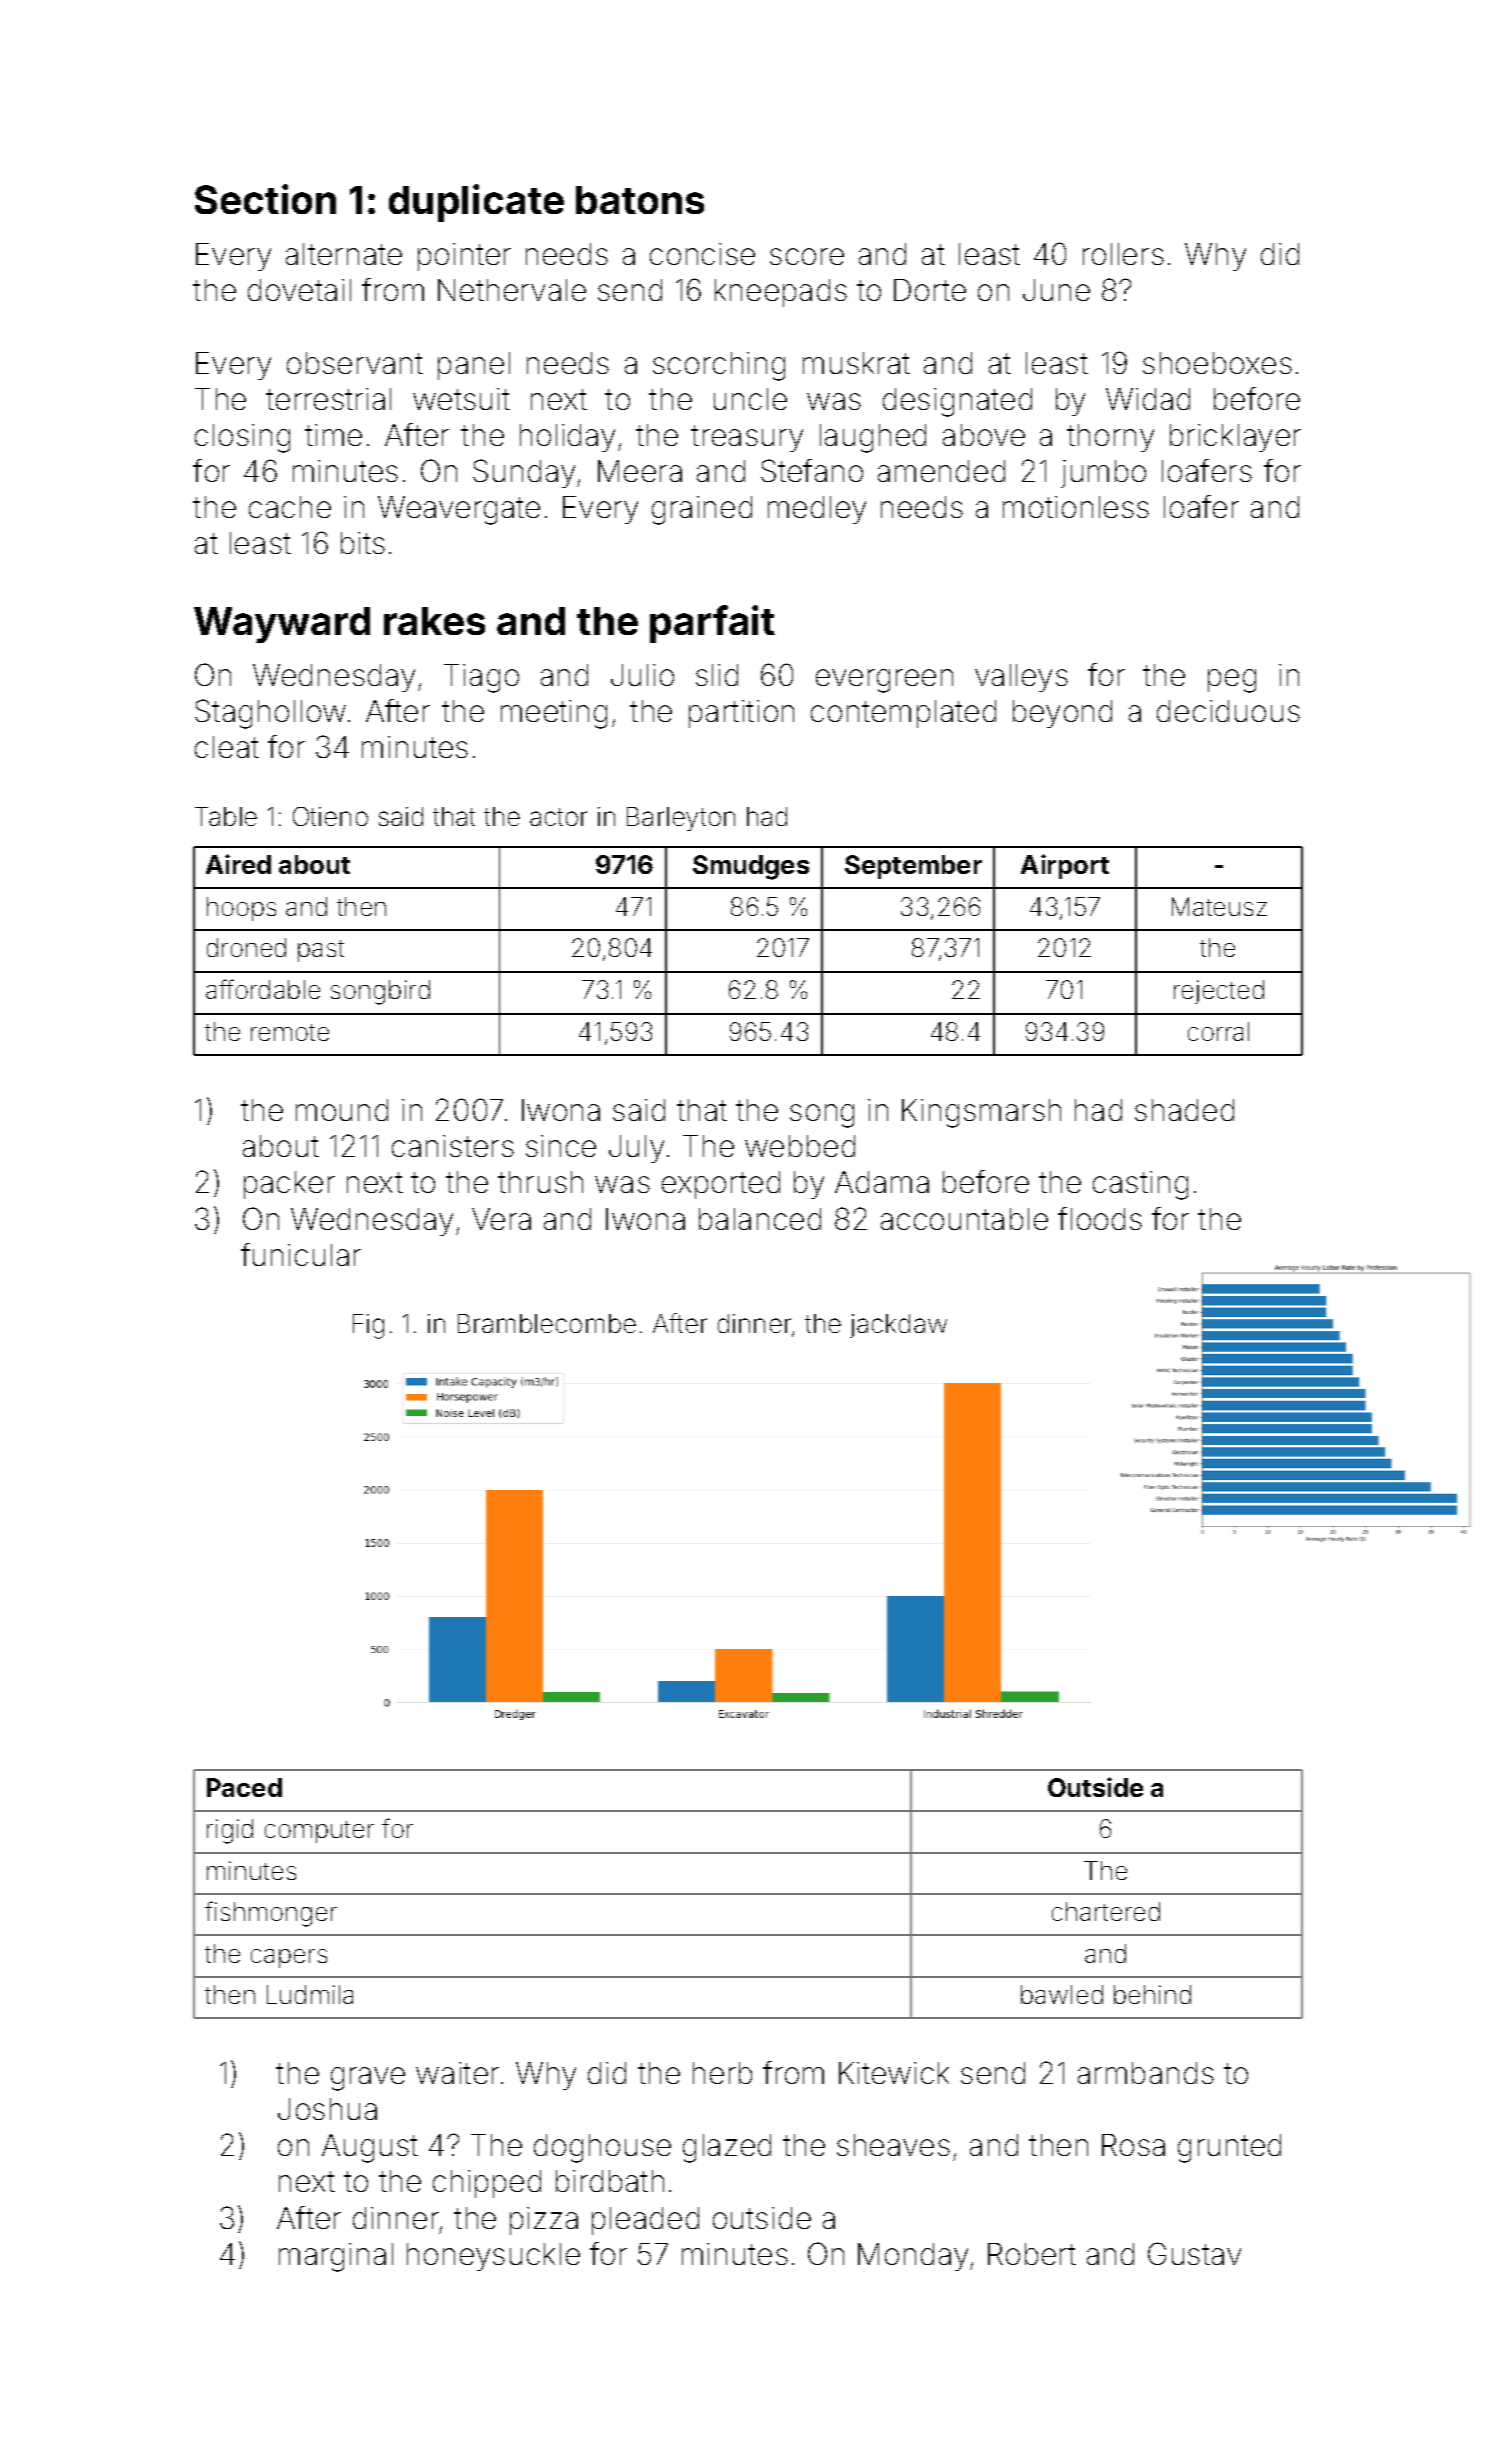 The width and height of the screenshot is (1496, 2464). I want to click on computer, so click(319, 1832).
